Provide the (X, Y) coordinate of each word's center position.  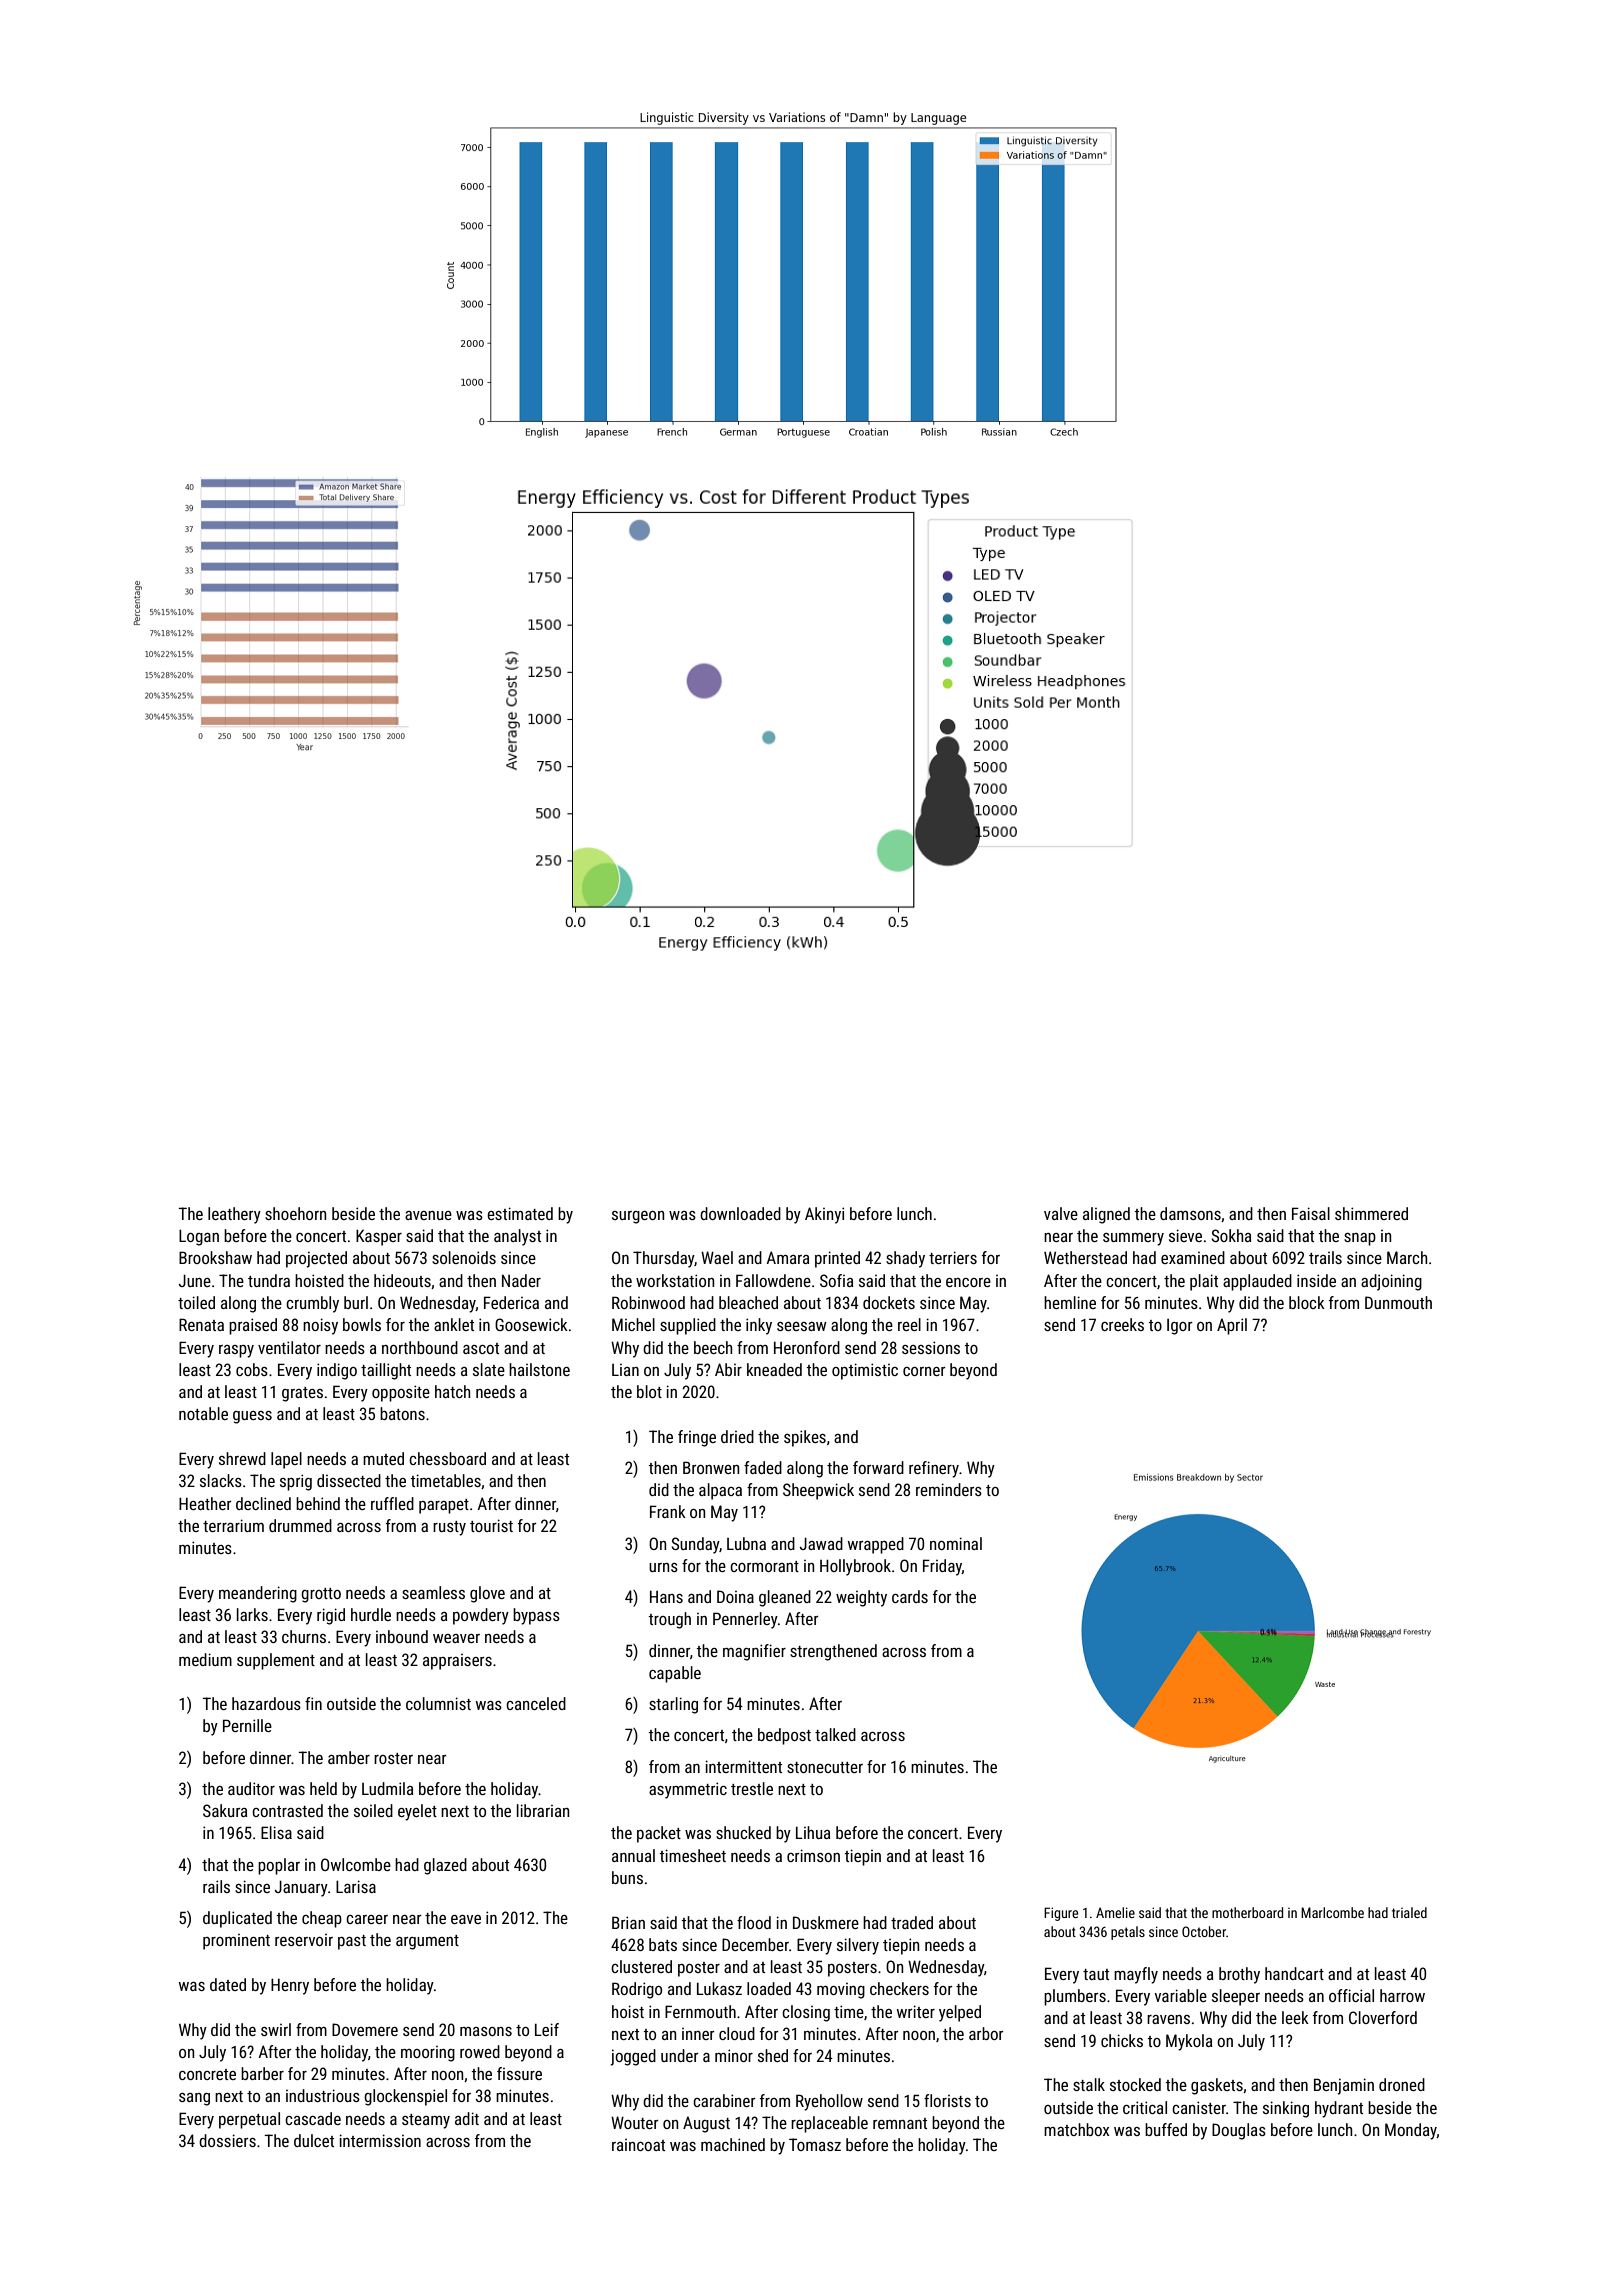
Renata (201, 1324)
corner (924, 1371)
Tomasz (815, 2144)
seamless (433, 1592)
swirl (276, 2029)
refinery (934, 1469)
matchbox (1076, 2129)
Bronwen (711, 1467)
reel (909, 1324)
